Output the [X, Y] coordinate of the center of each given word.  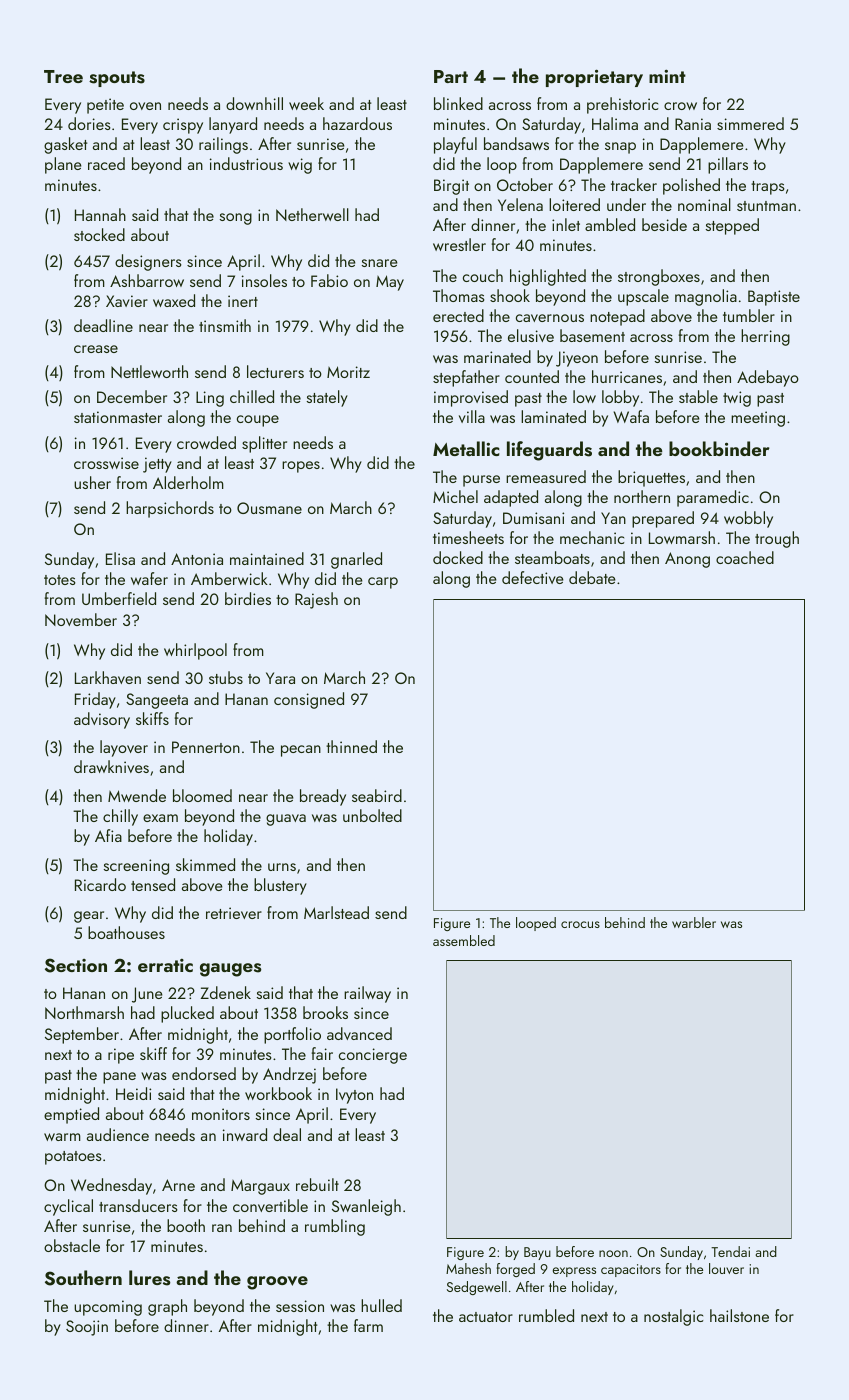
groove [277, 1283]
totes [60, 580]
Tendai [730, 1251]
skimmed [205, 864]
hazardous [357, 123]
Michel [455, 496]
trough [777, 539]
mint [667, 76]
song [236, 219]
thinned [351, 746]
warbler [694, 922]
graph [167, 1307]
